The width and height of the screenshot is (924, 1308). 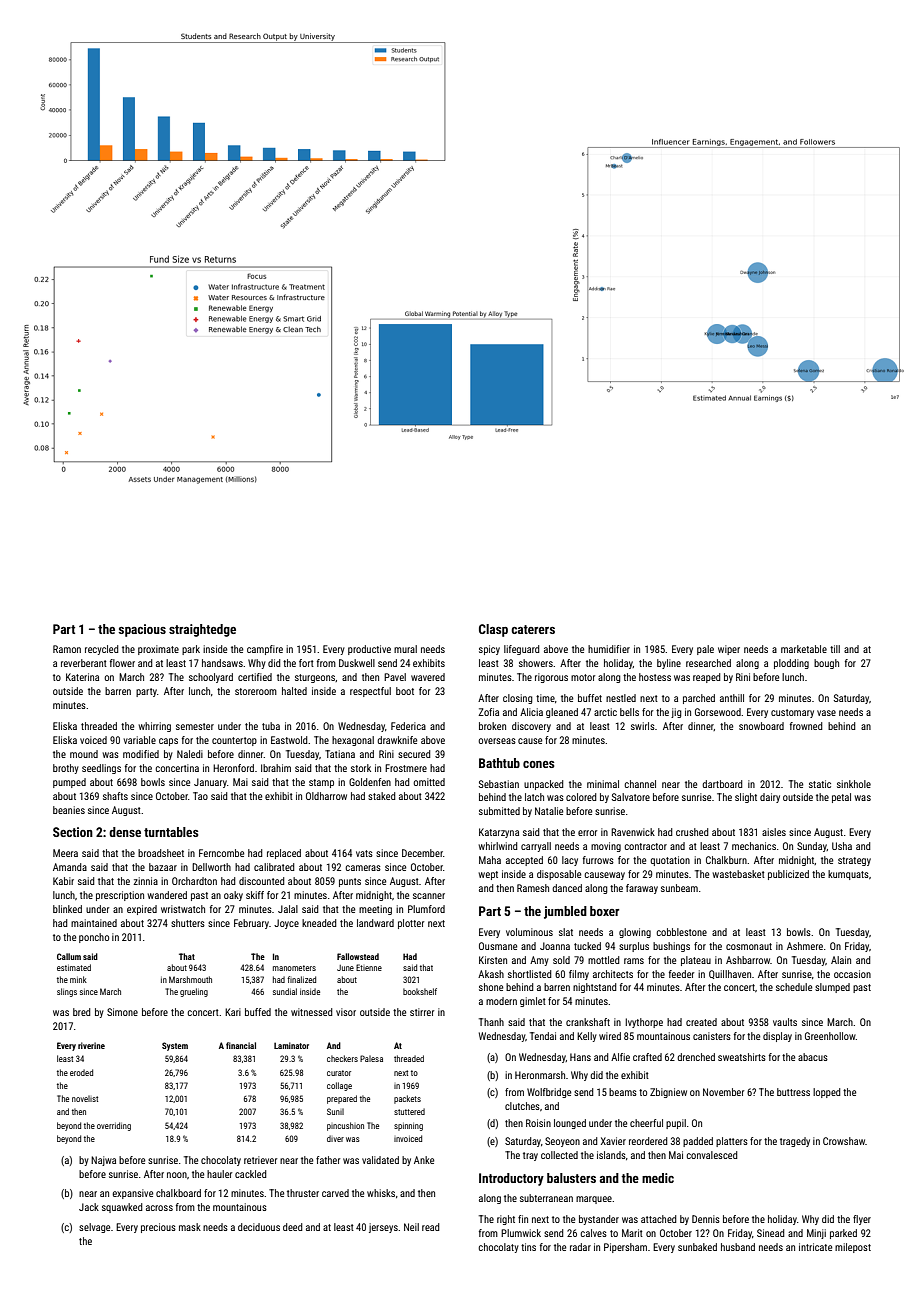 What do you see at coordinates (643, 726) in the screenshot?
I see `swirls` at bounding box center [643, 726].
